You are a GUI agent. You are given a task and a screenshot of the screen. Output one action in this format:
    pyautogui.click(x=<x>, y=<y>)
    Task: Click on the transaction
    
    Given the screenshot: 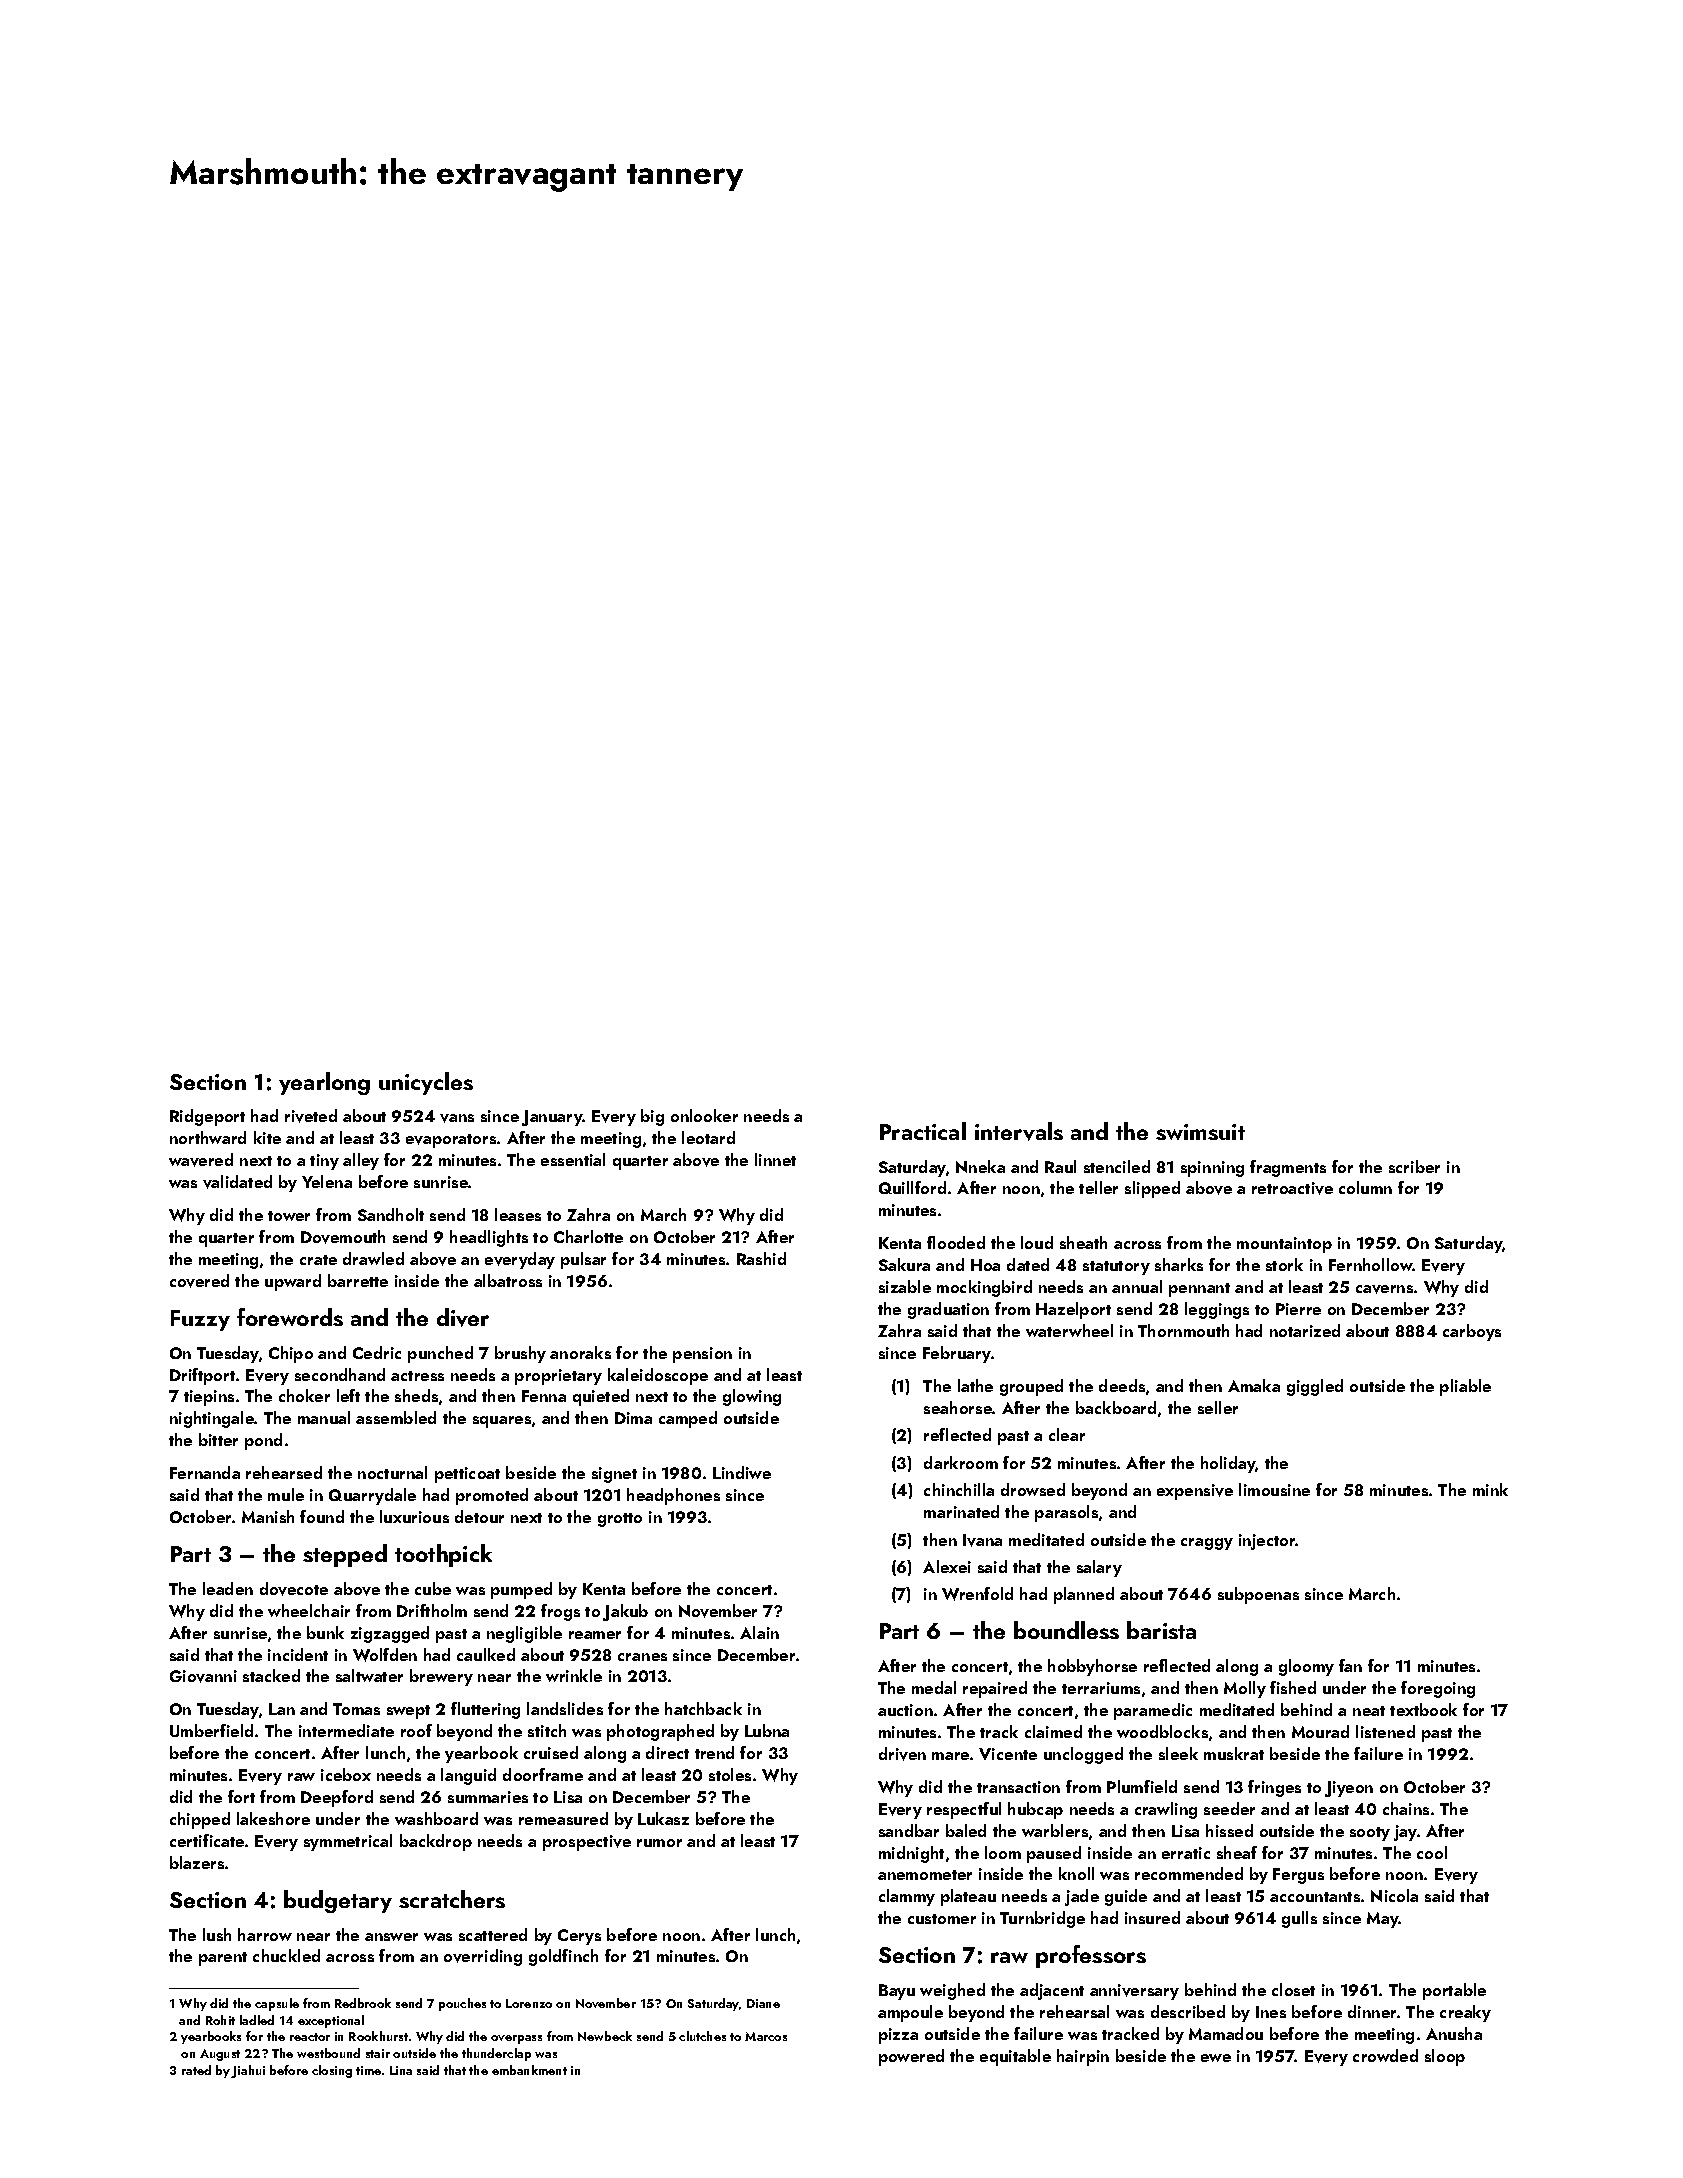 What is the action you would take?
    pyautogui.click(x=1018, y=1787)
